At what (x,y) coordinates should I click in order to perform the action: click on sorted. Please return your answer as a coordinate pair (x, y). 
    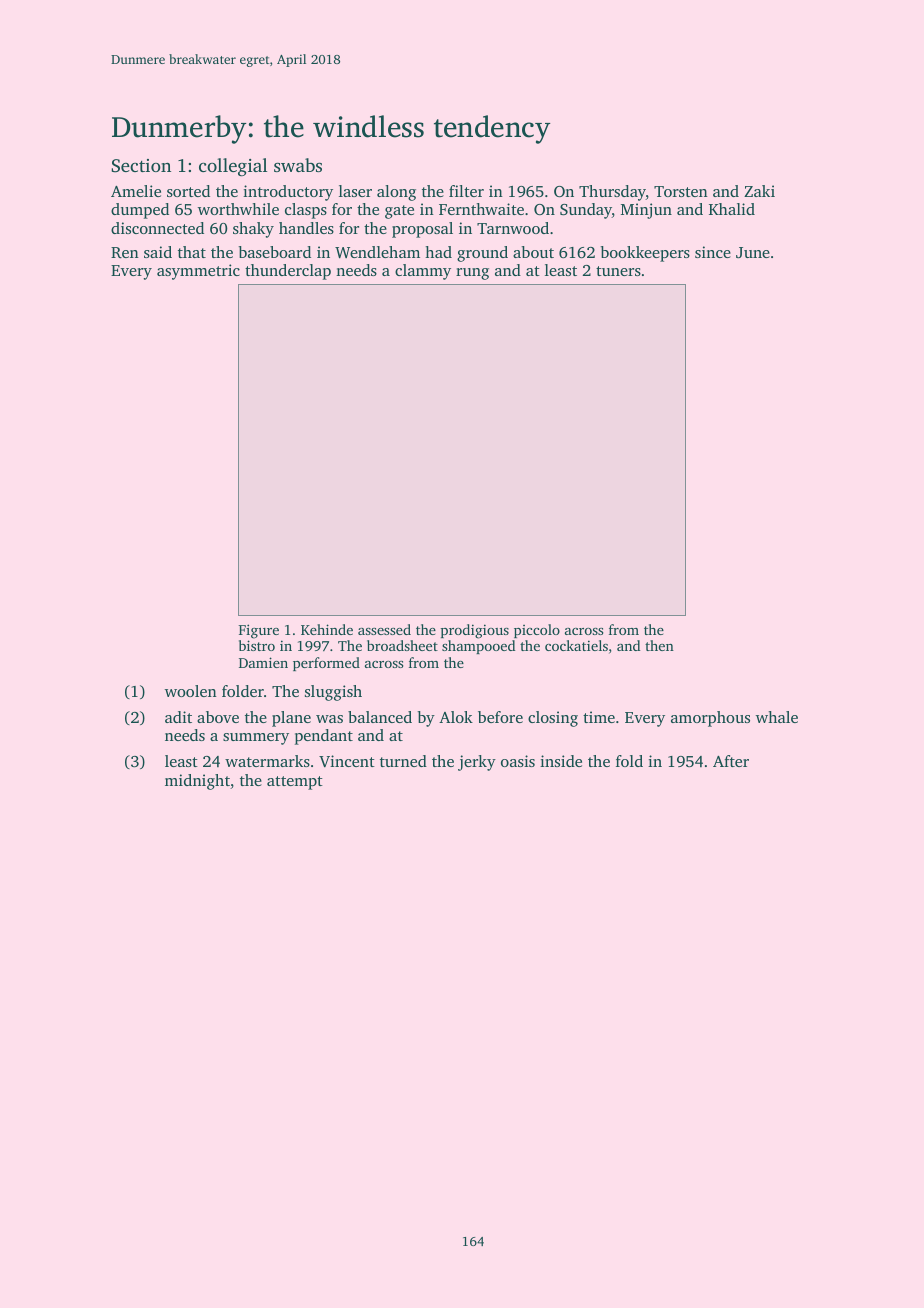
    Looking at the image, I should click on (188, 191).
